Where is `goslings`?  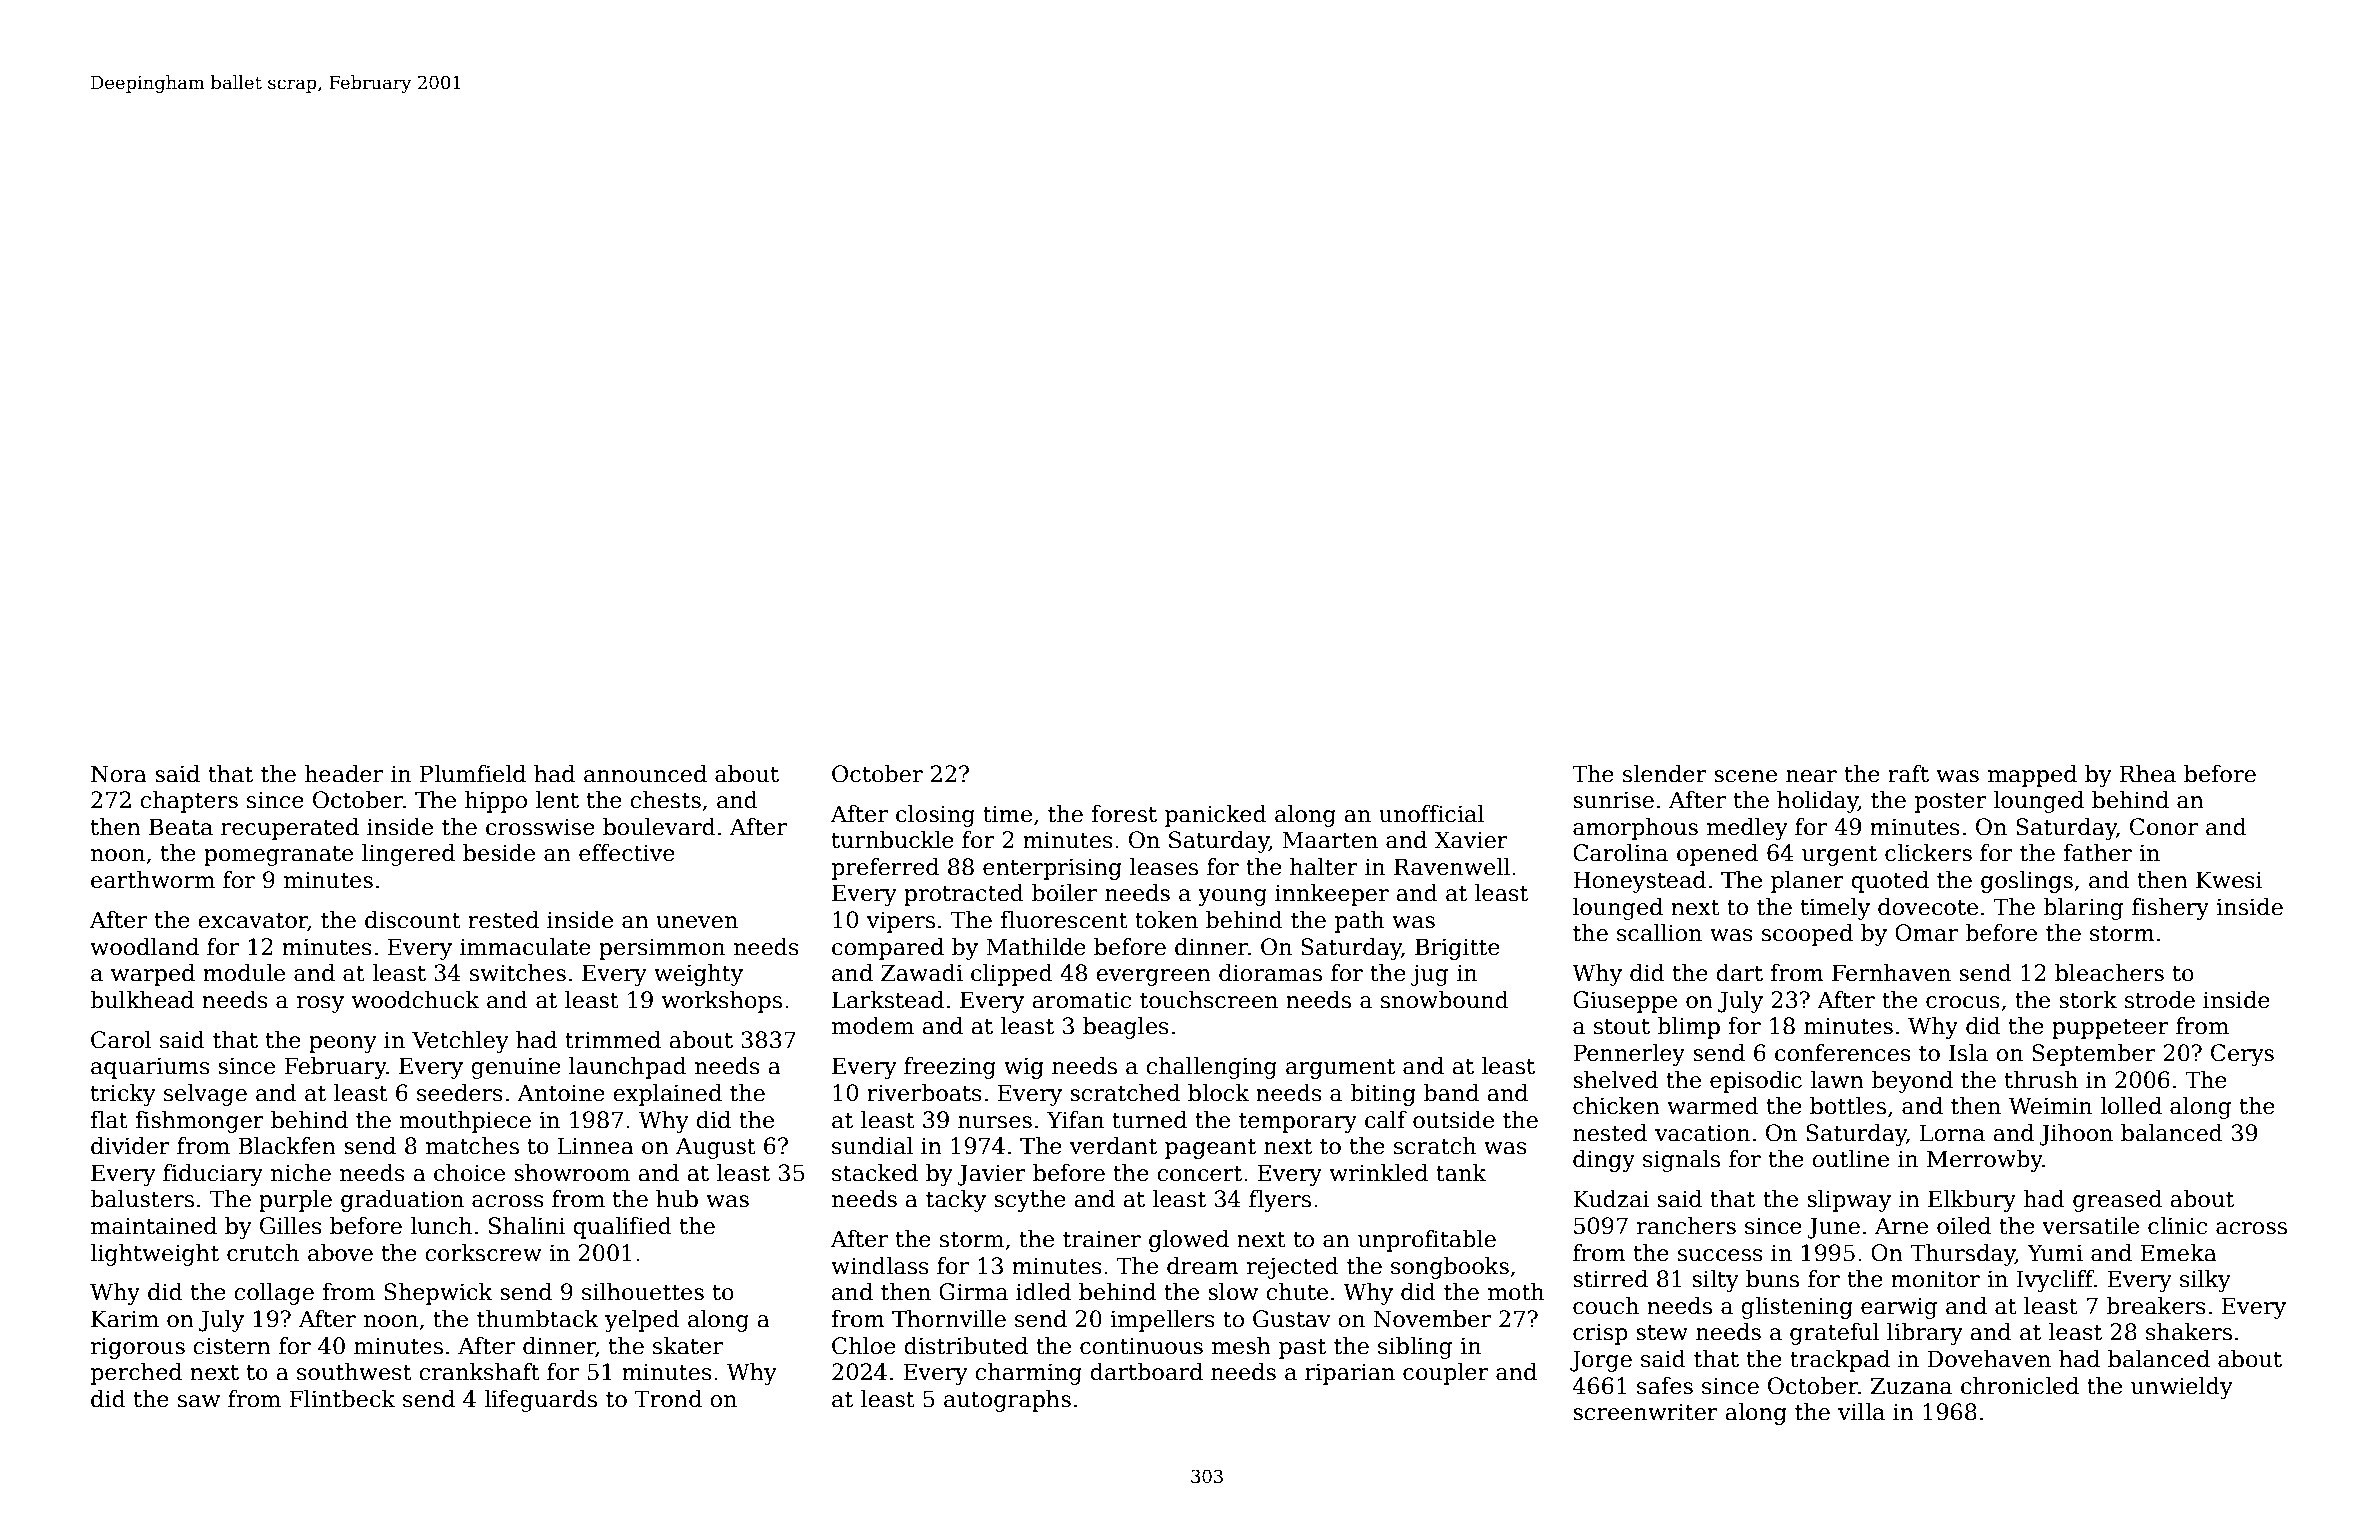
goslings is located at coordinates (2027, 882).
